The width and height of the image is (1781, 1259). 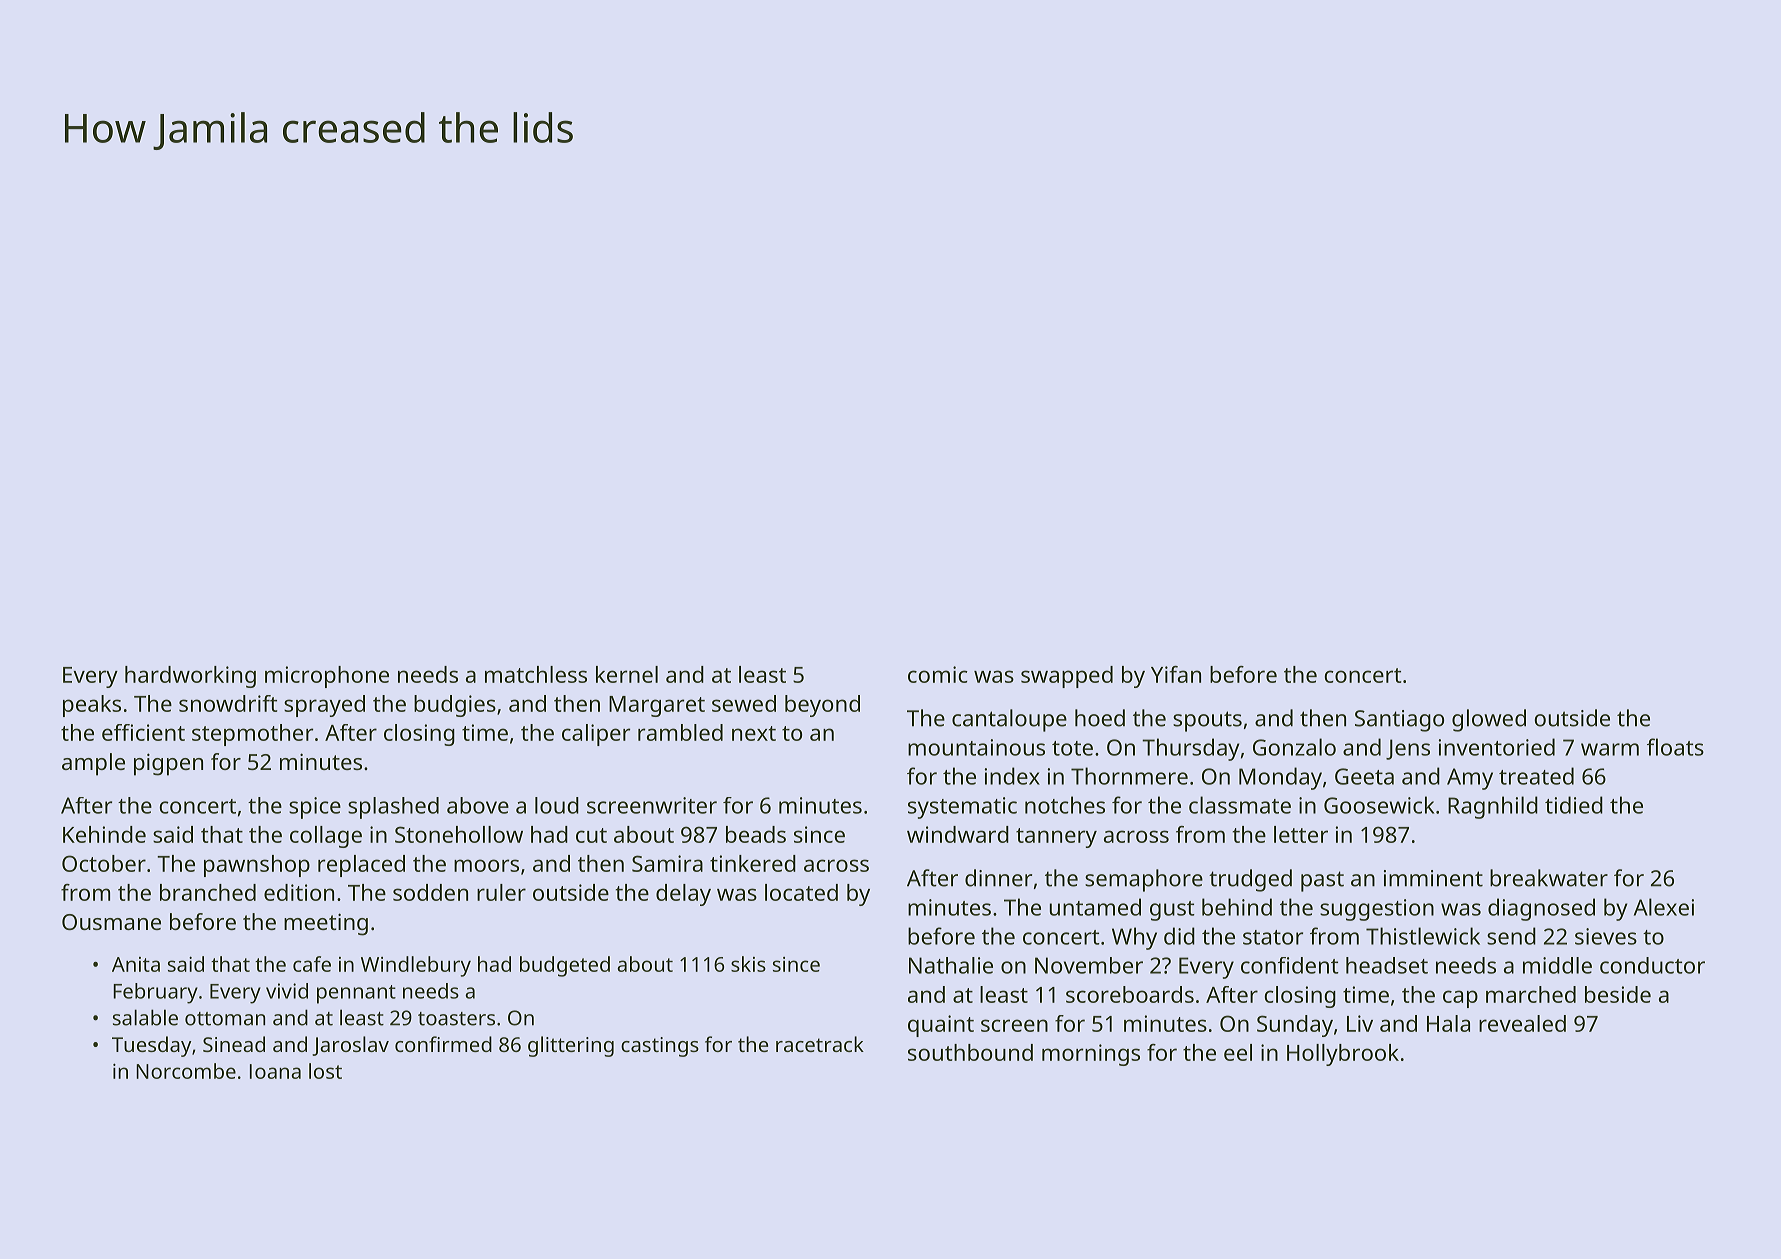 I want to click on Thistlewick, so click(x=1423, y=936).
